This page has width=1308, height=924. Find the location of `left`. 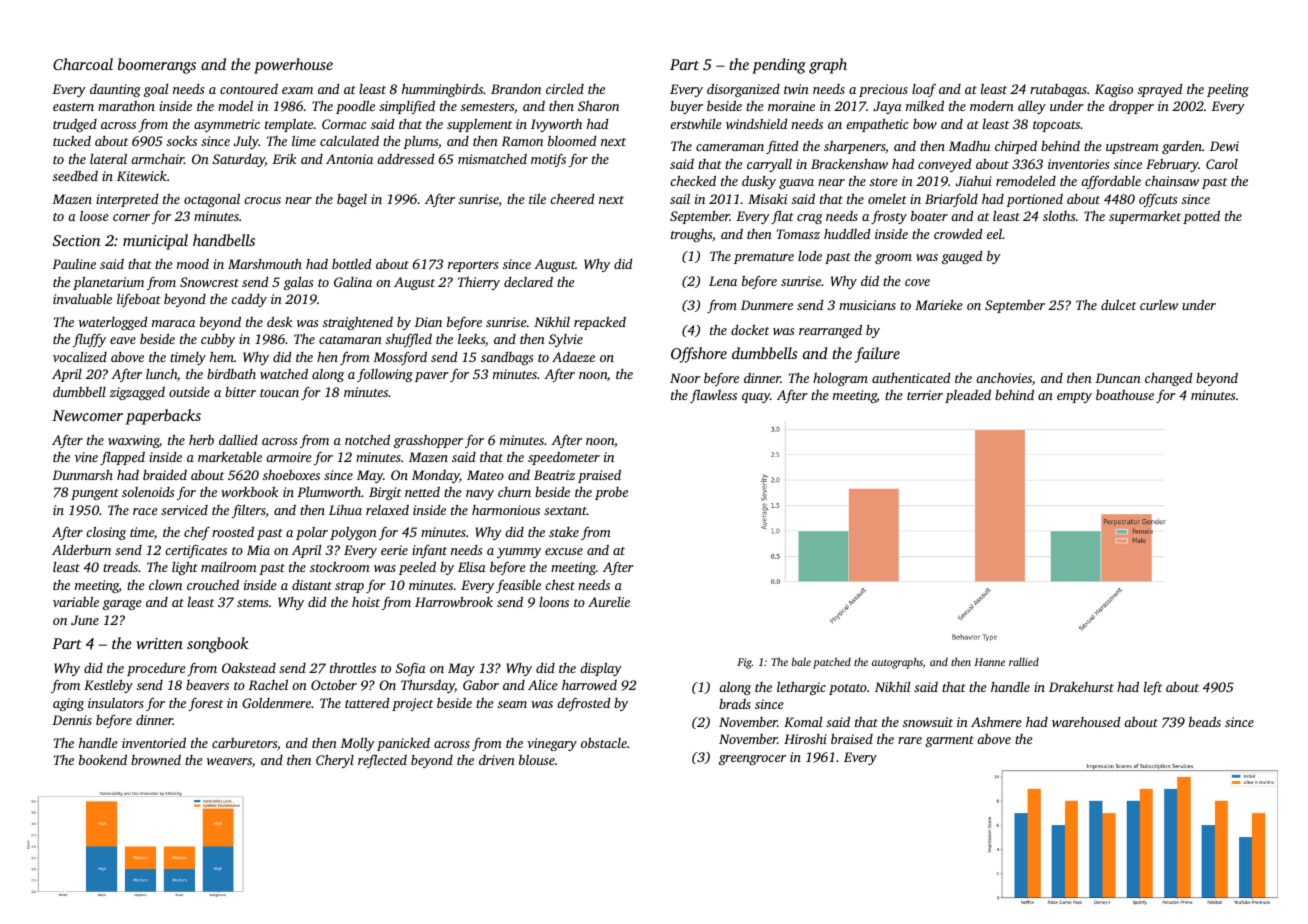

left is located at coordinates (1153, 688).
